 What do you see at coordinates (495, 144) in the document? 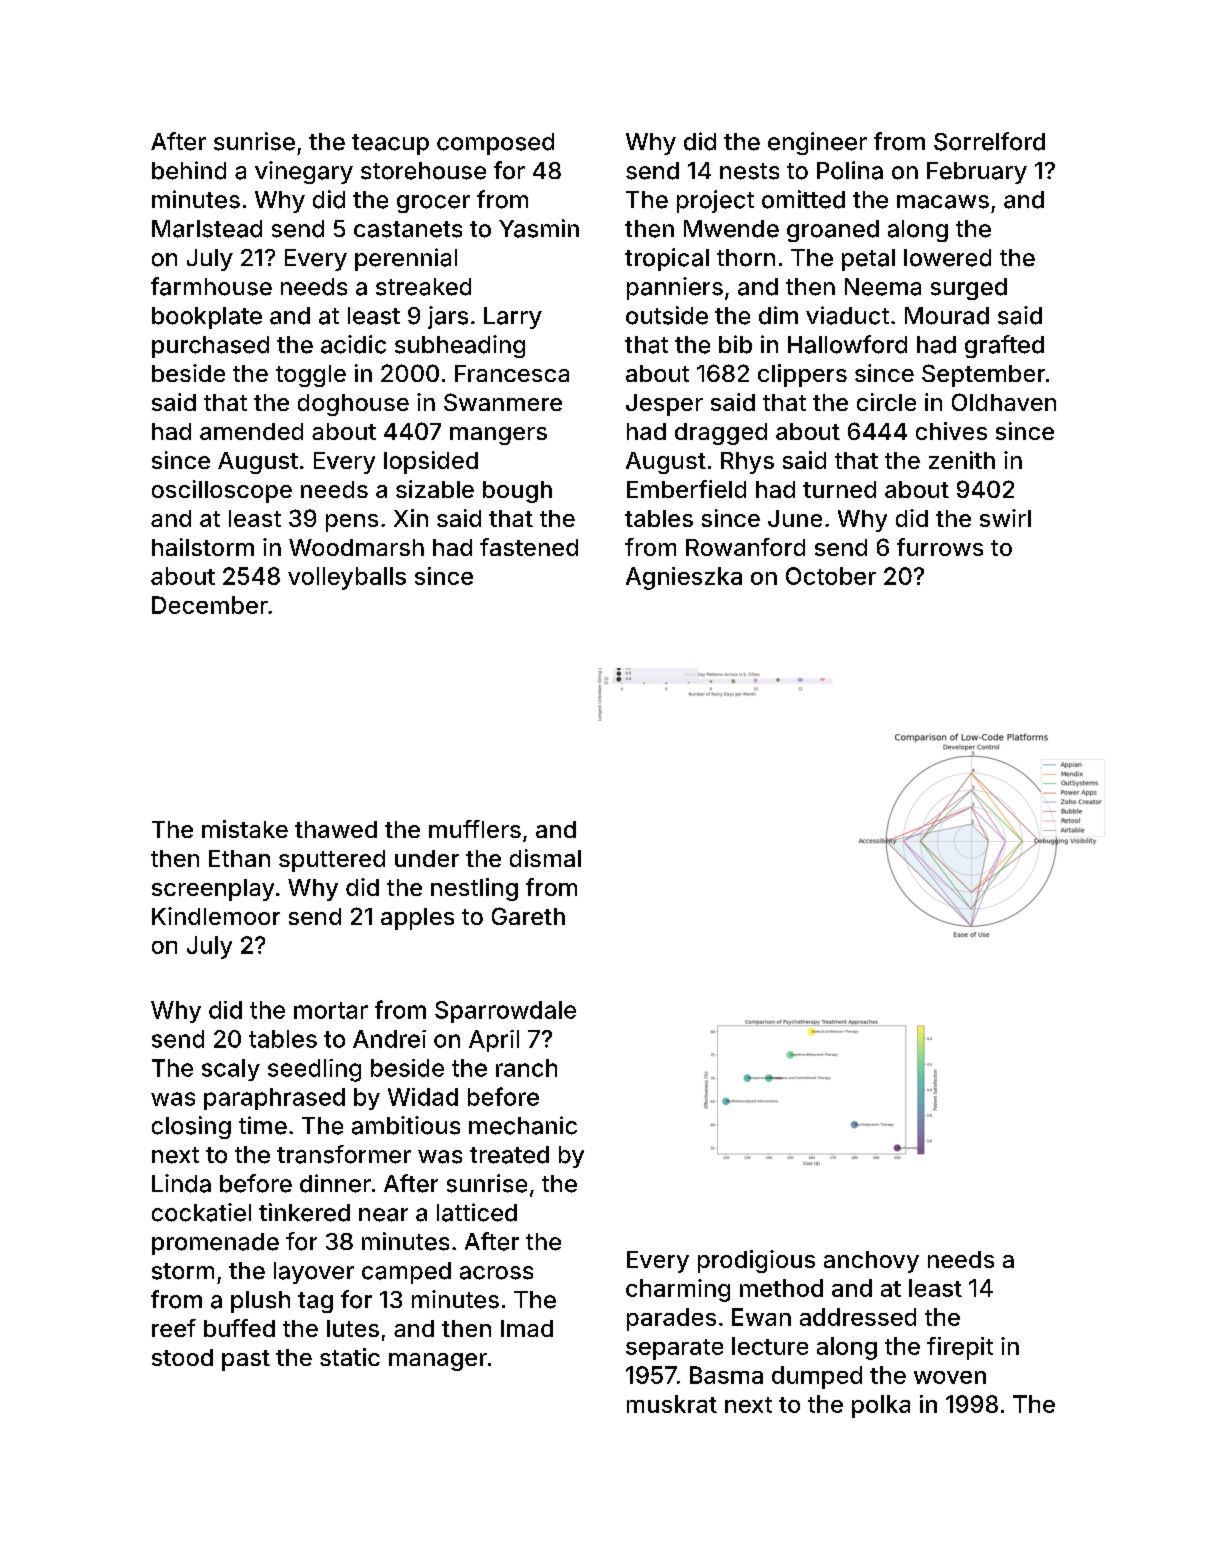
I see `composed` at bounding box center [495, 144].
